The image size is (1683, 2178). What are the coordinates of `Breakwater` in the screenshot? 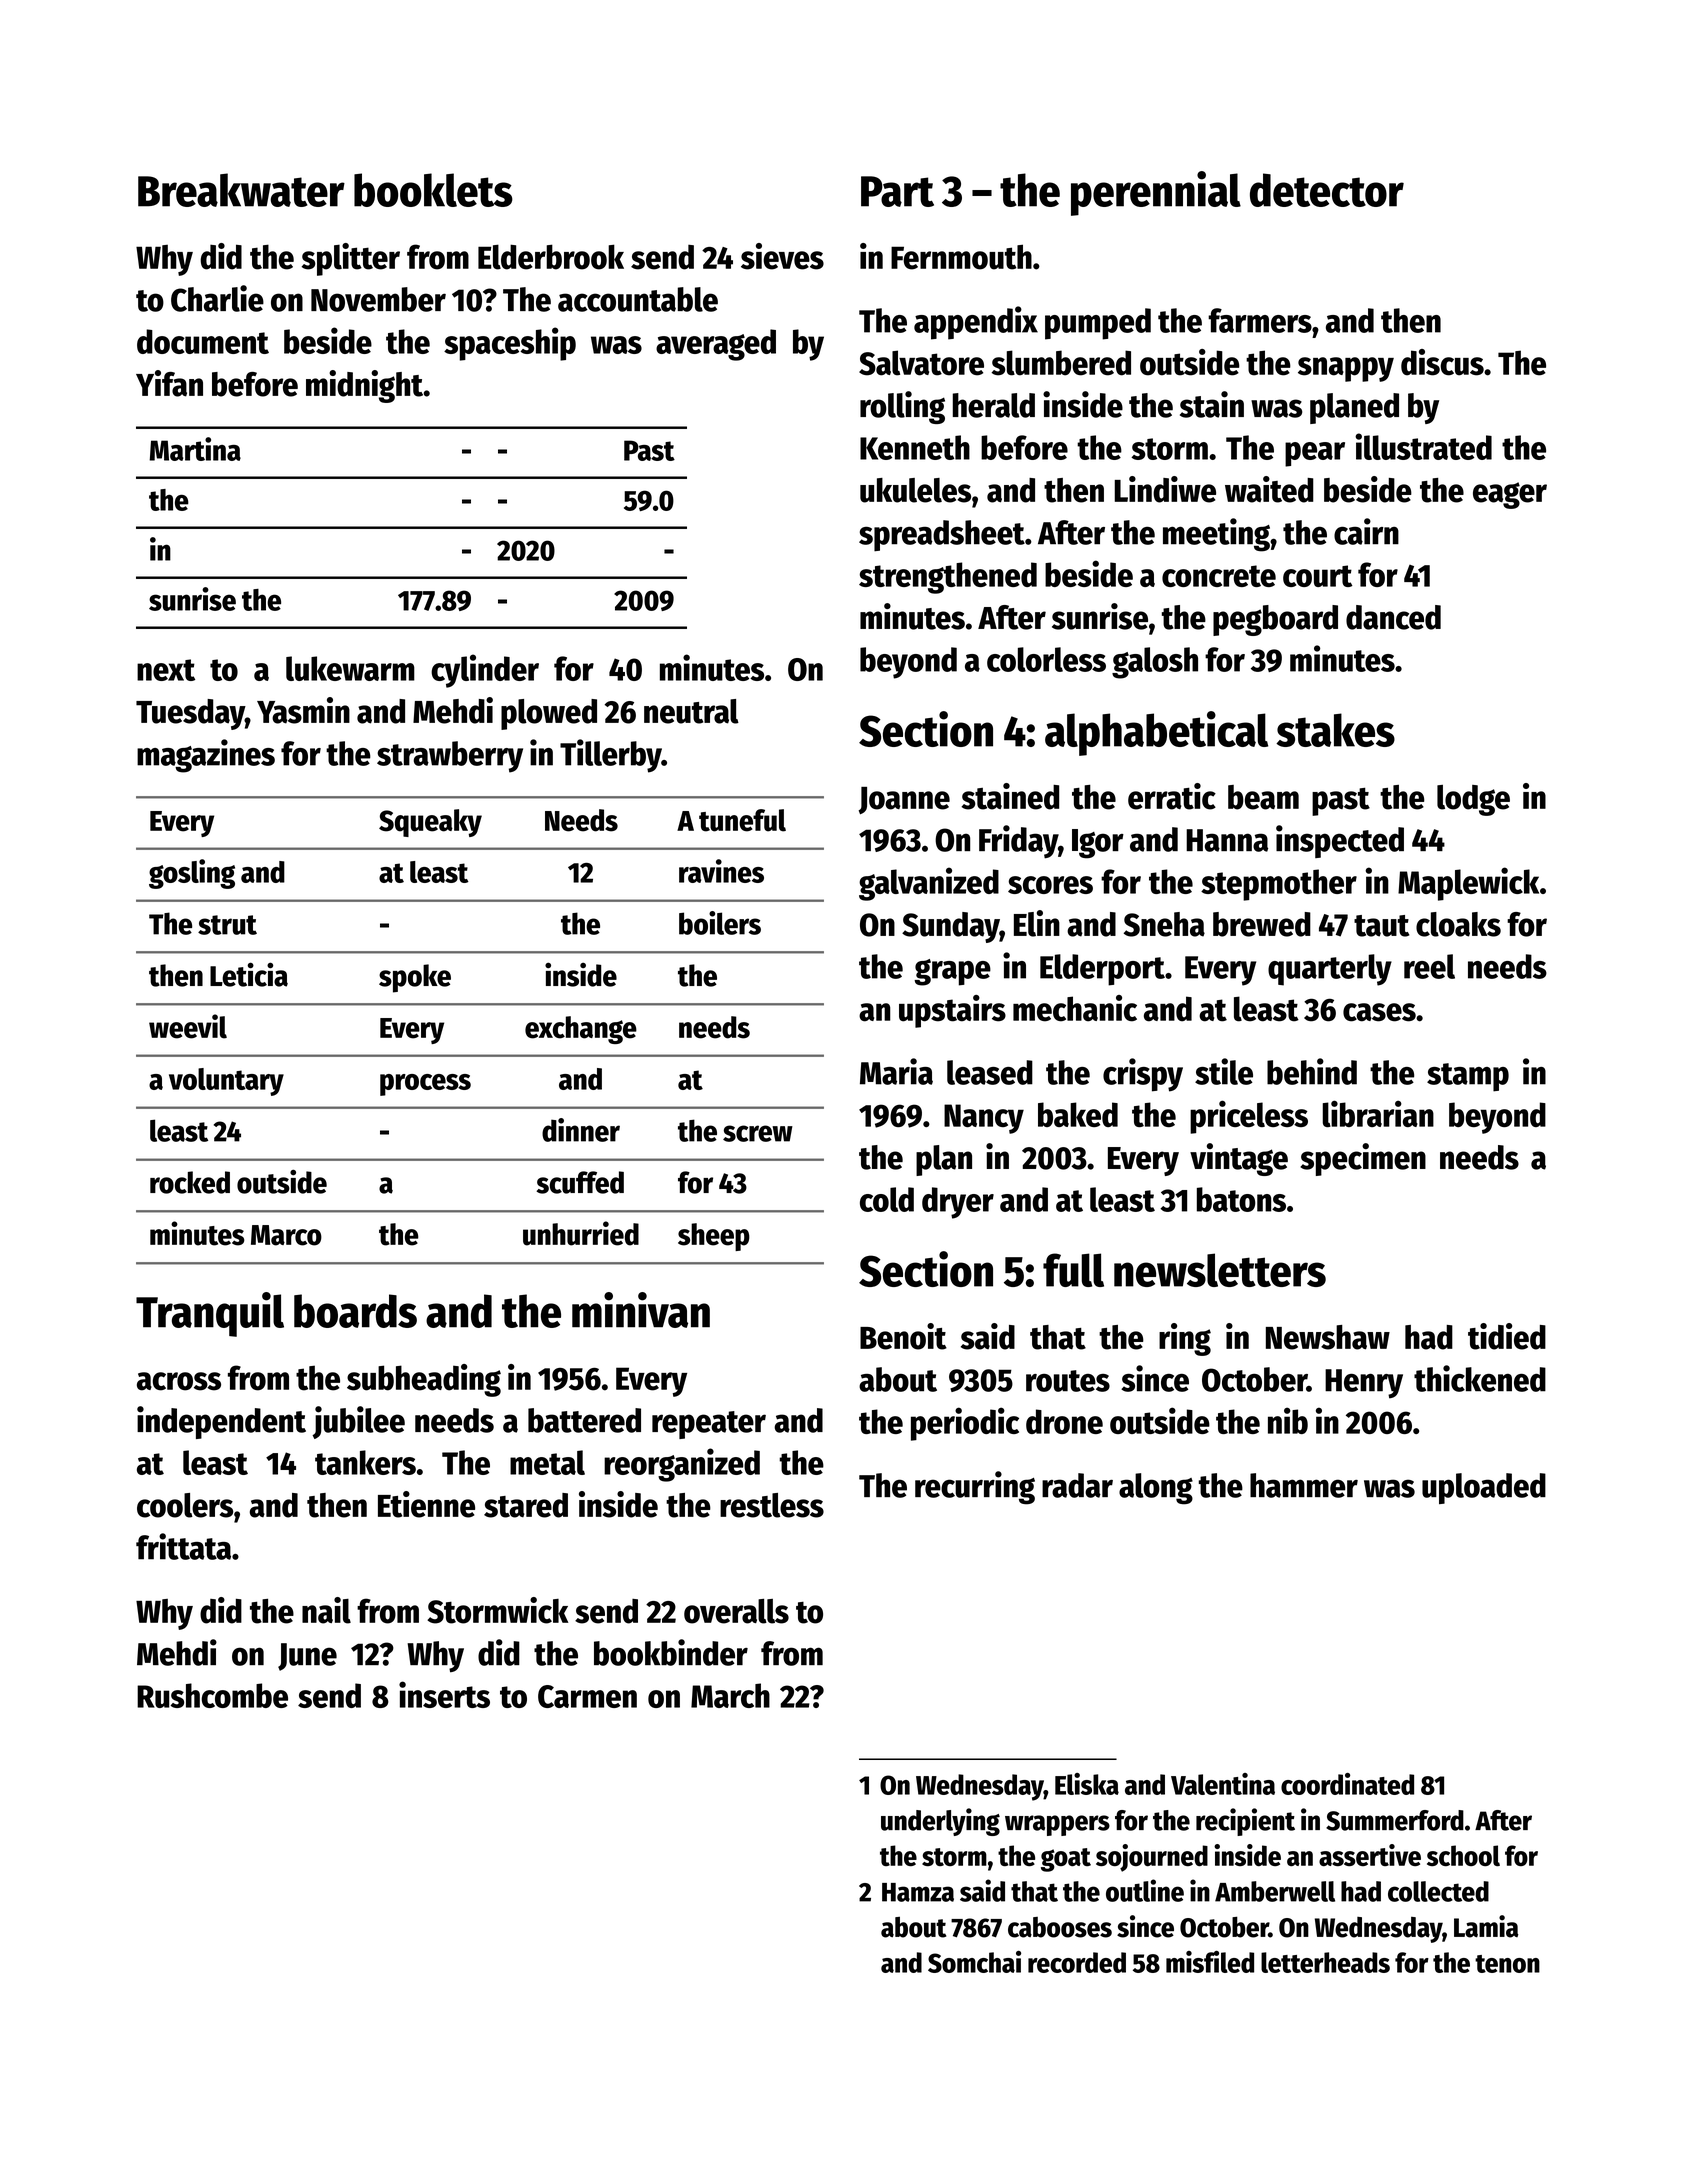 It's located at (241, 190).
